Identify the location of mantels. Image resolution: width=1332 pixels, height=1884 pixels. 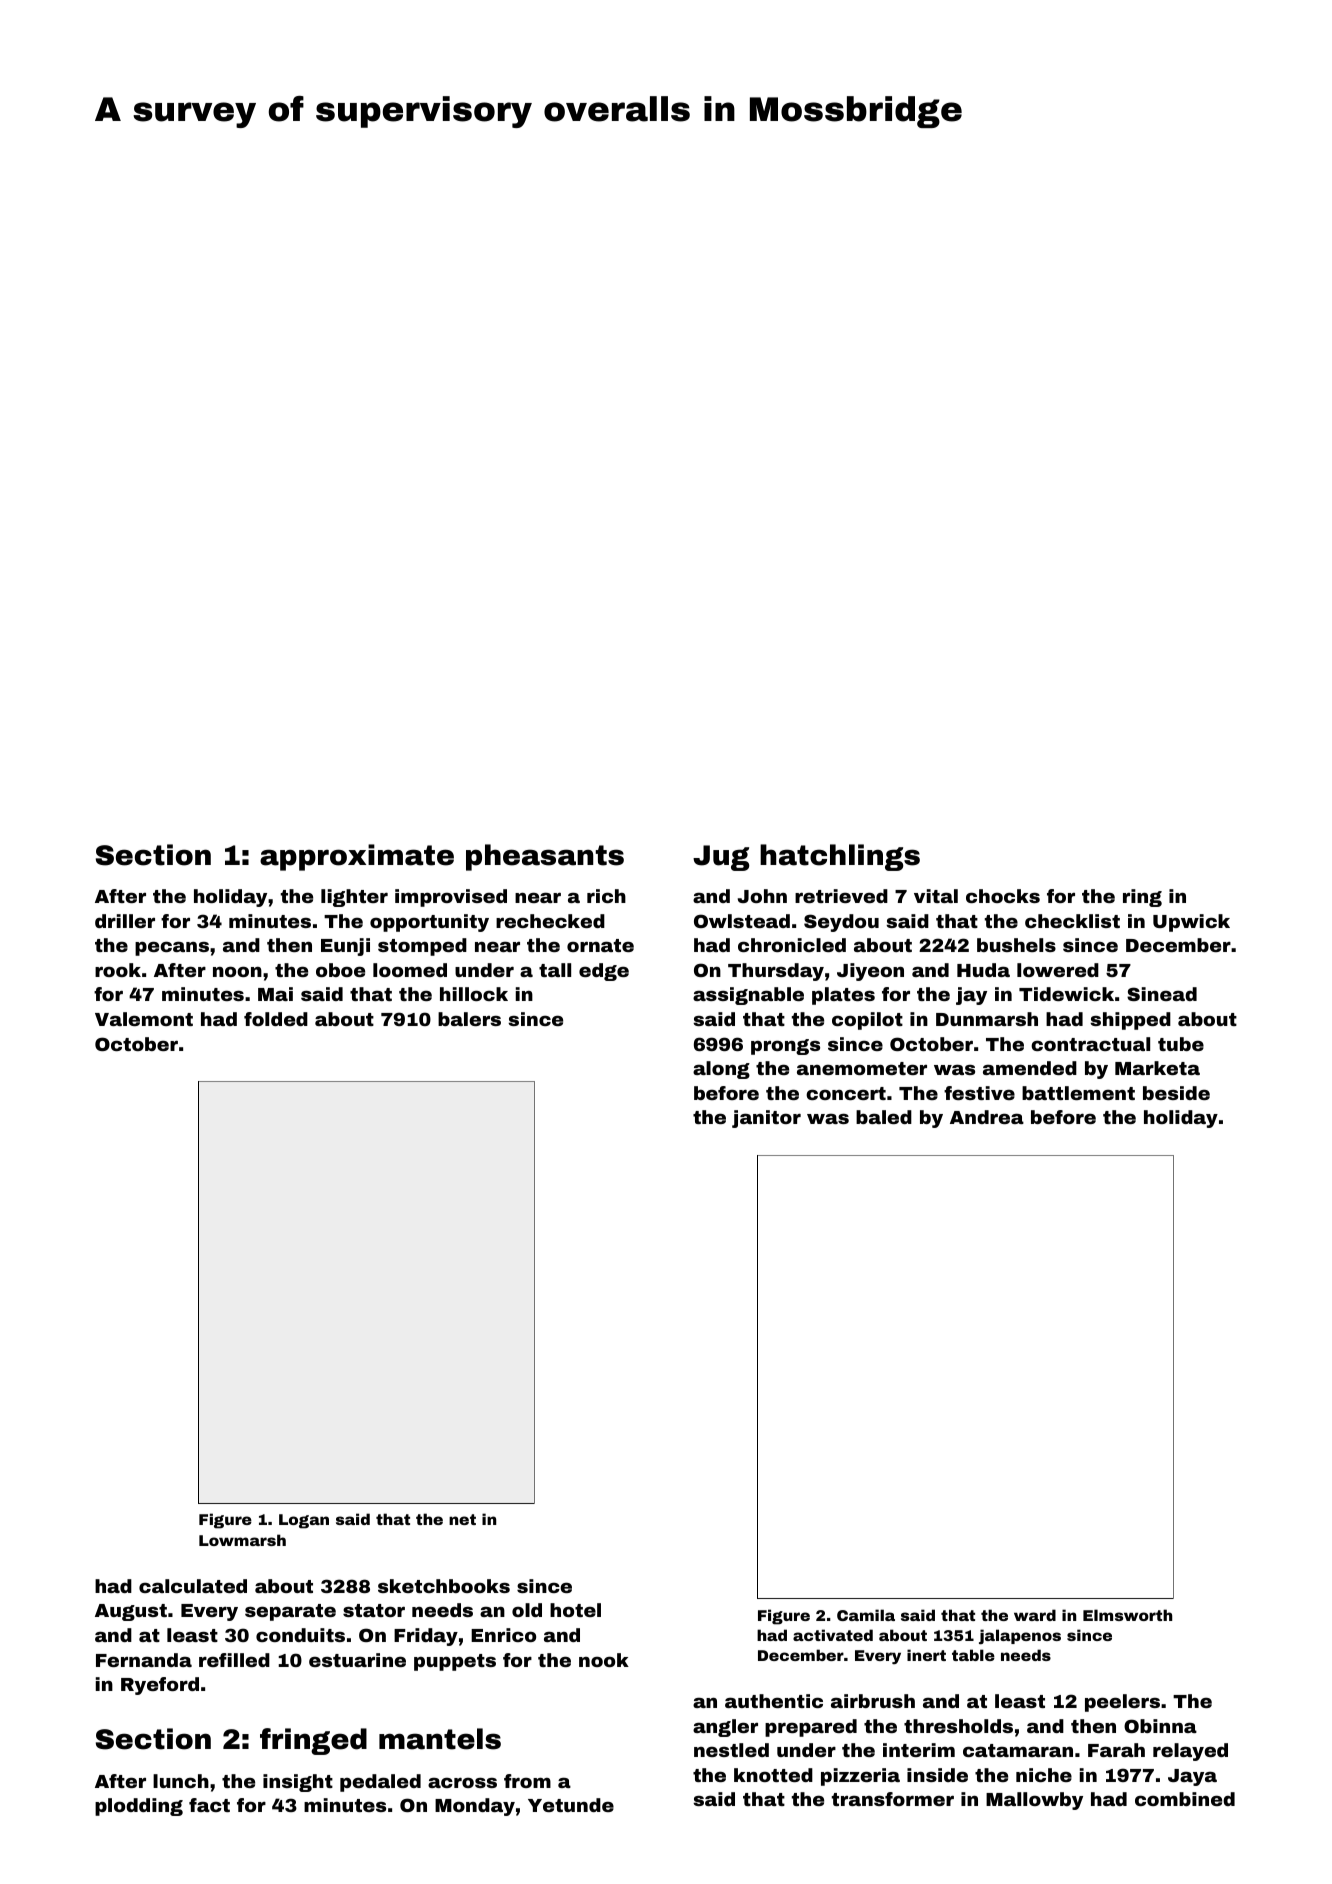
(440, 1739).
